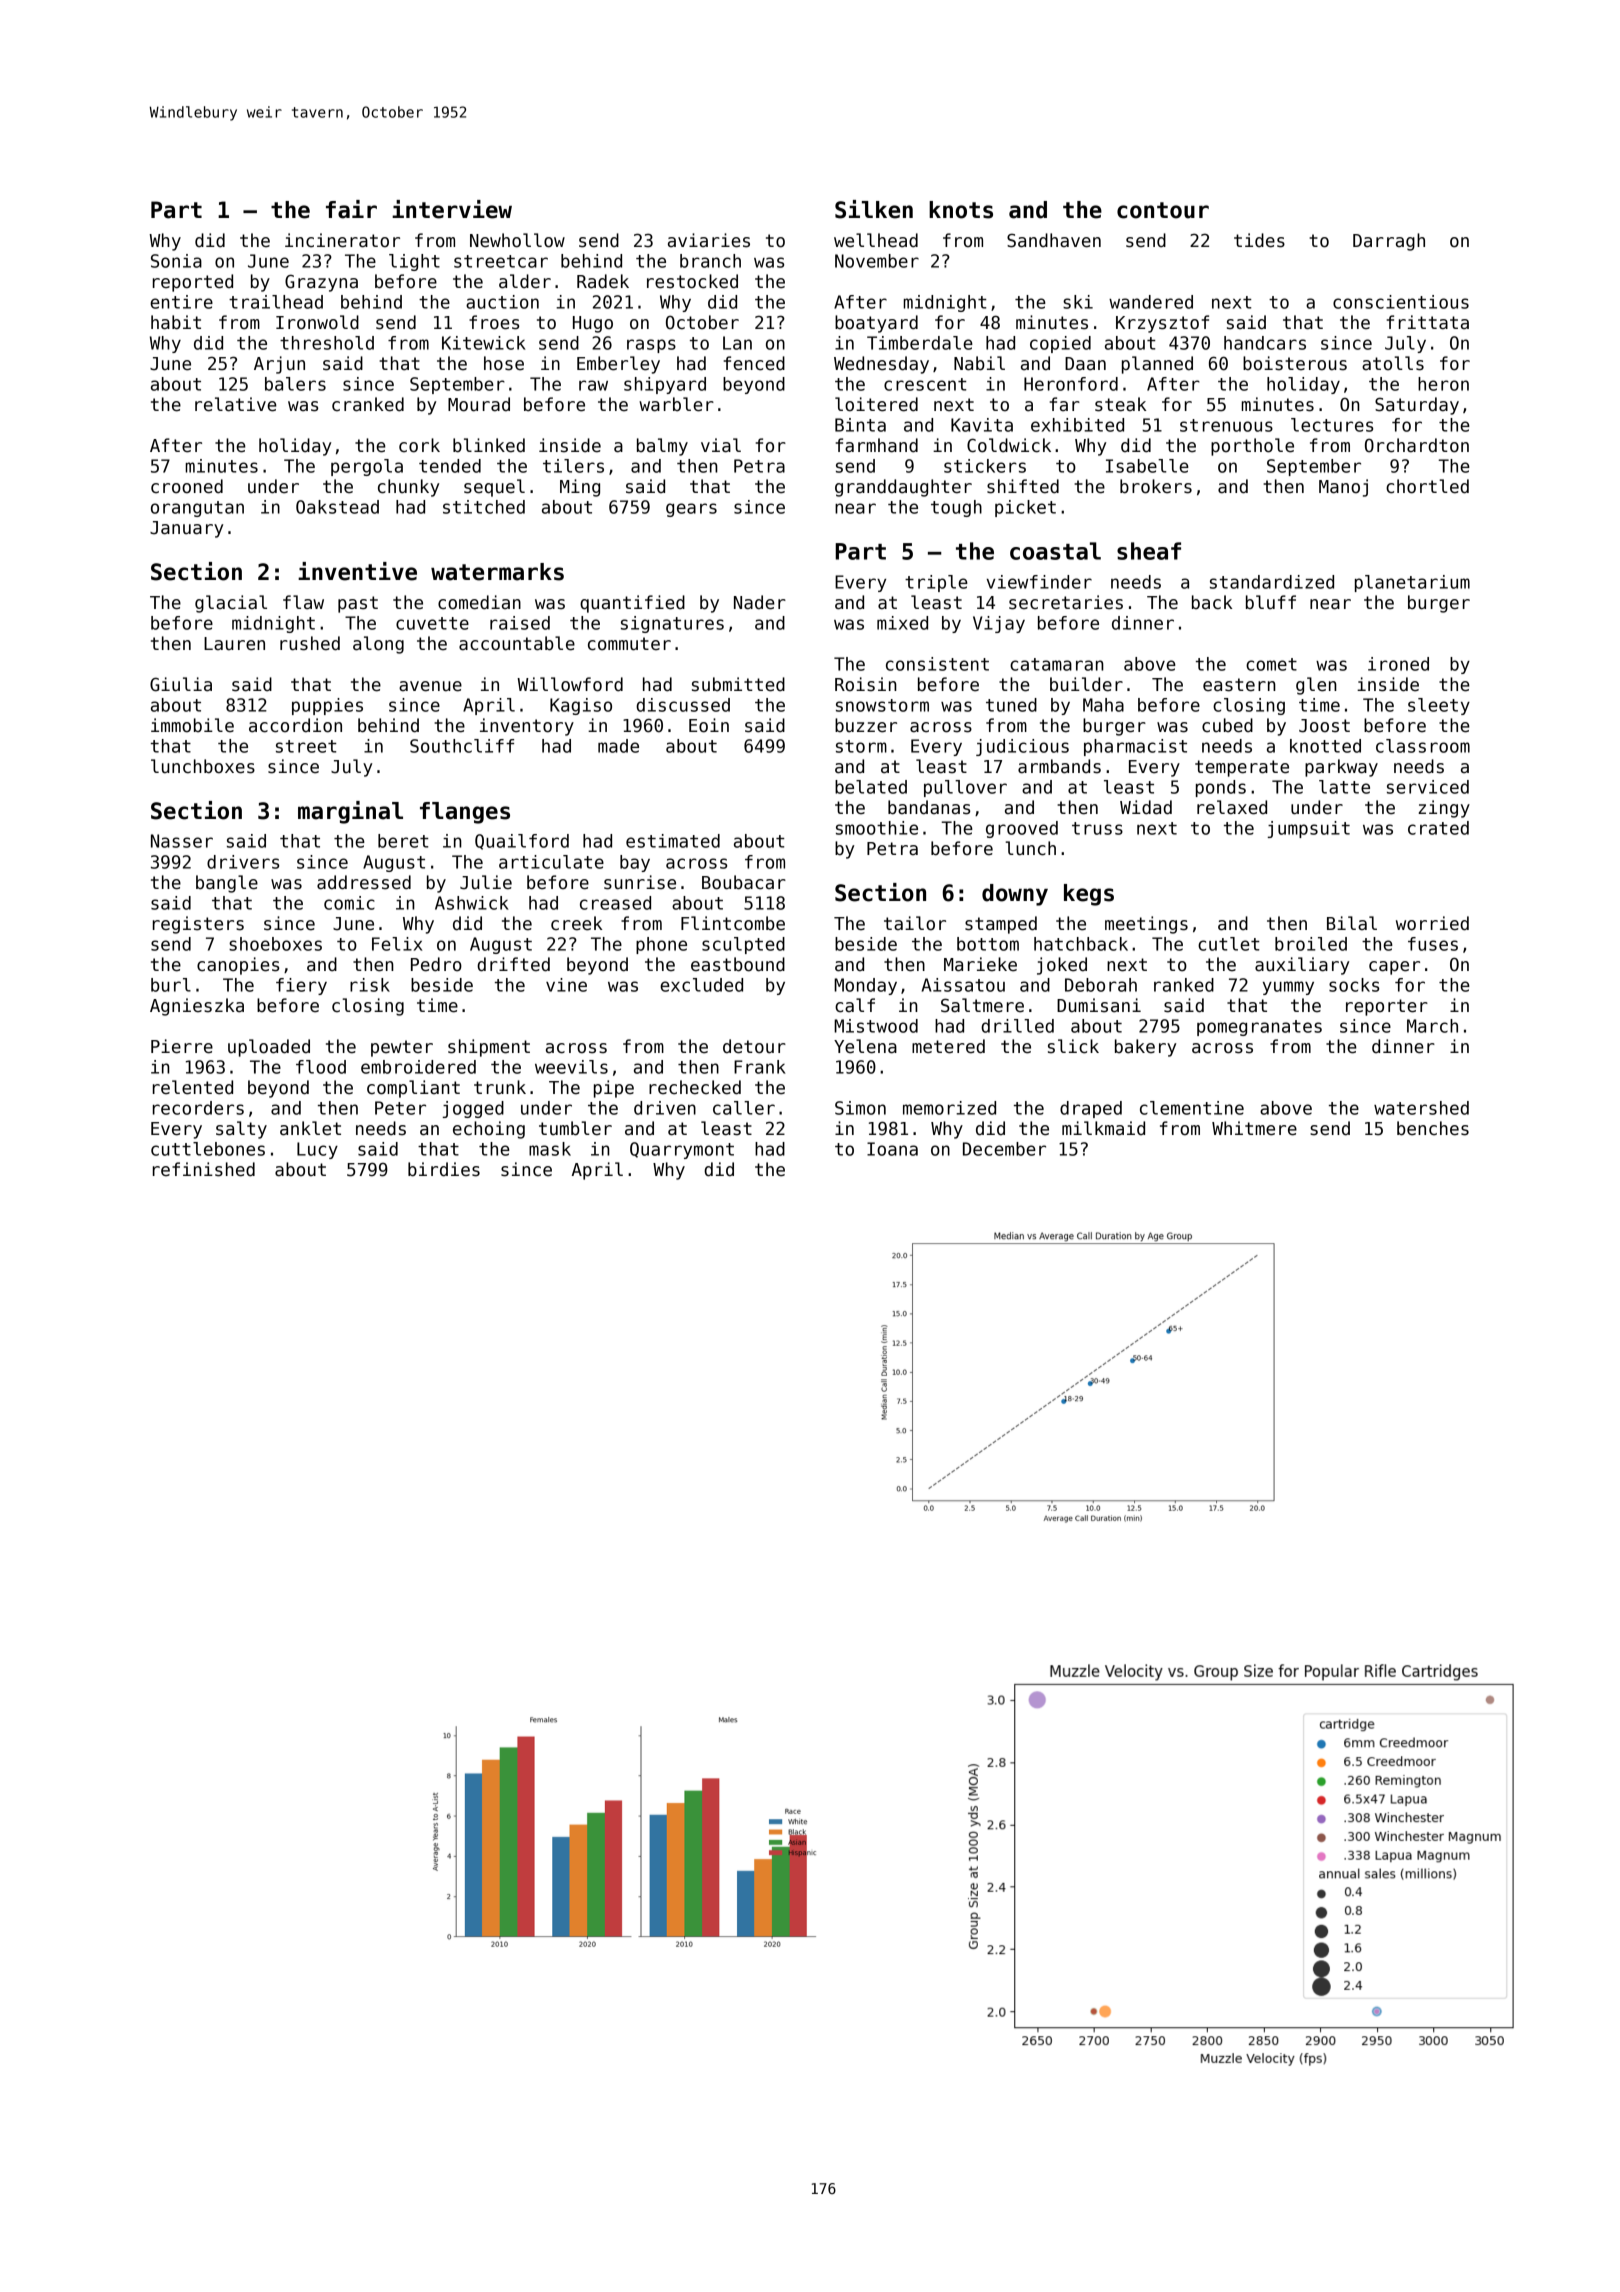 The width and height of the image is (1620, 2292). I want to click on planetarium, so click(1412, 583).
